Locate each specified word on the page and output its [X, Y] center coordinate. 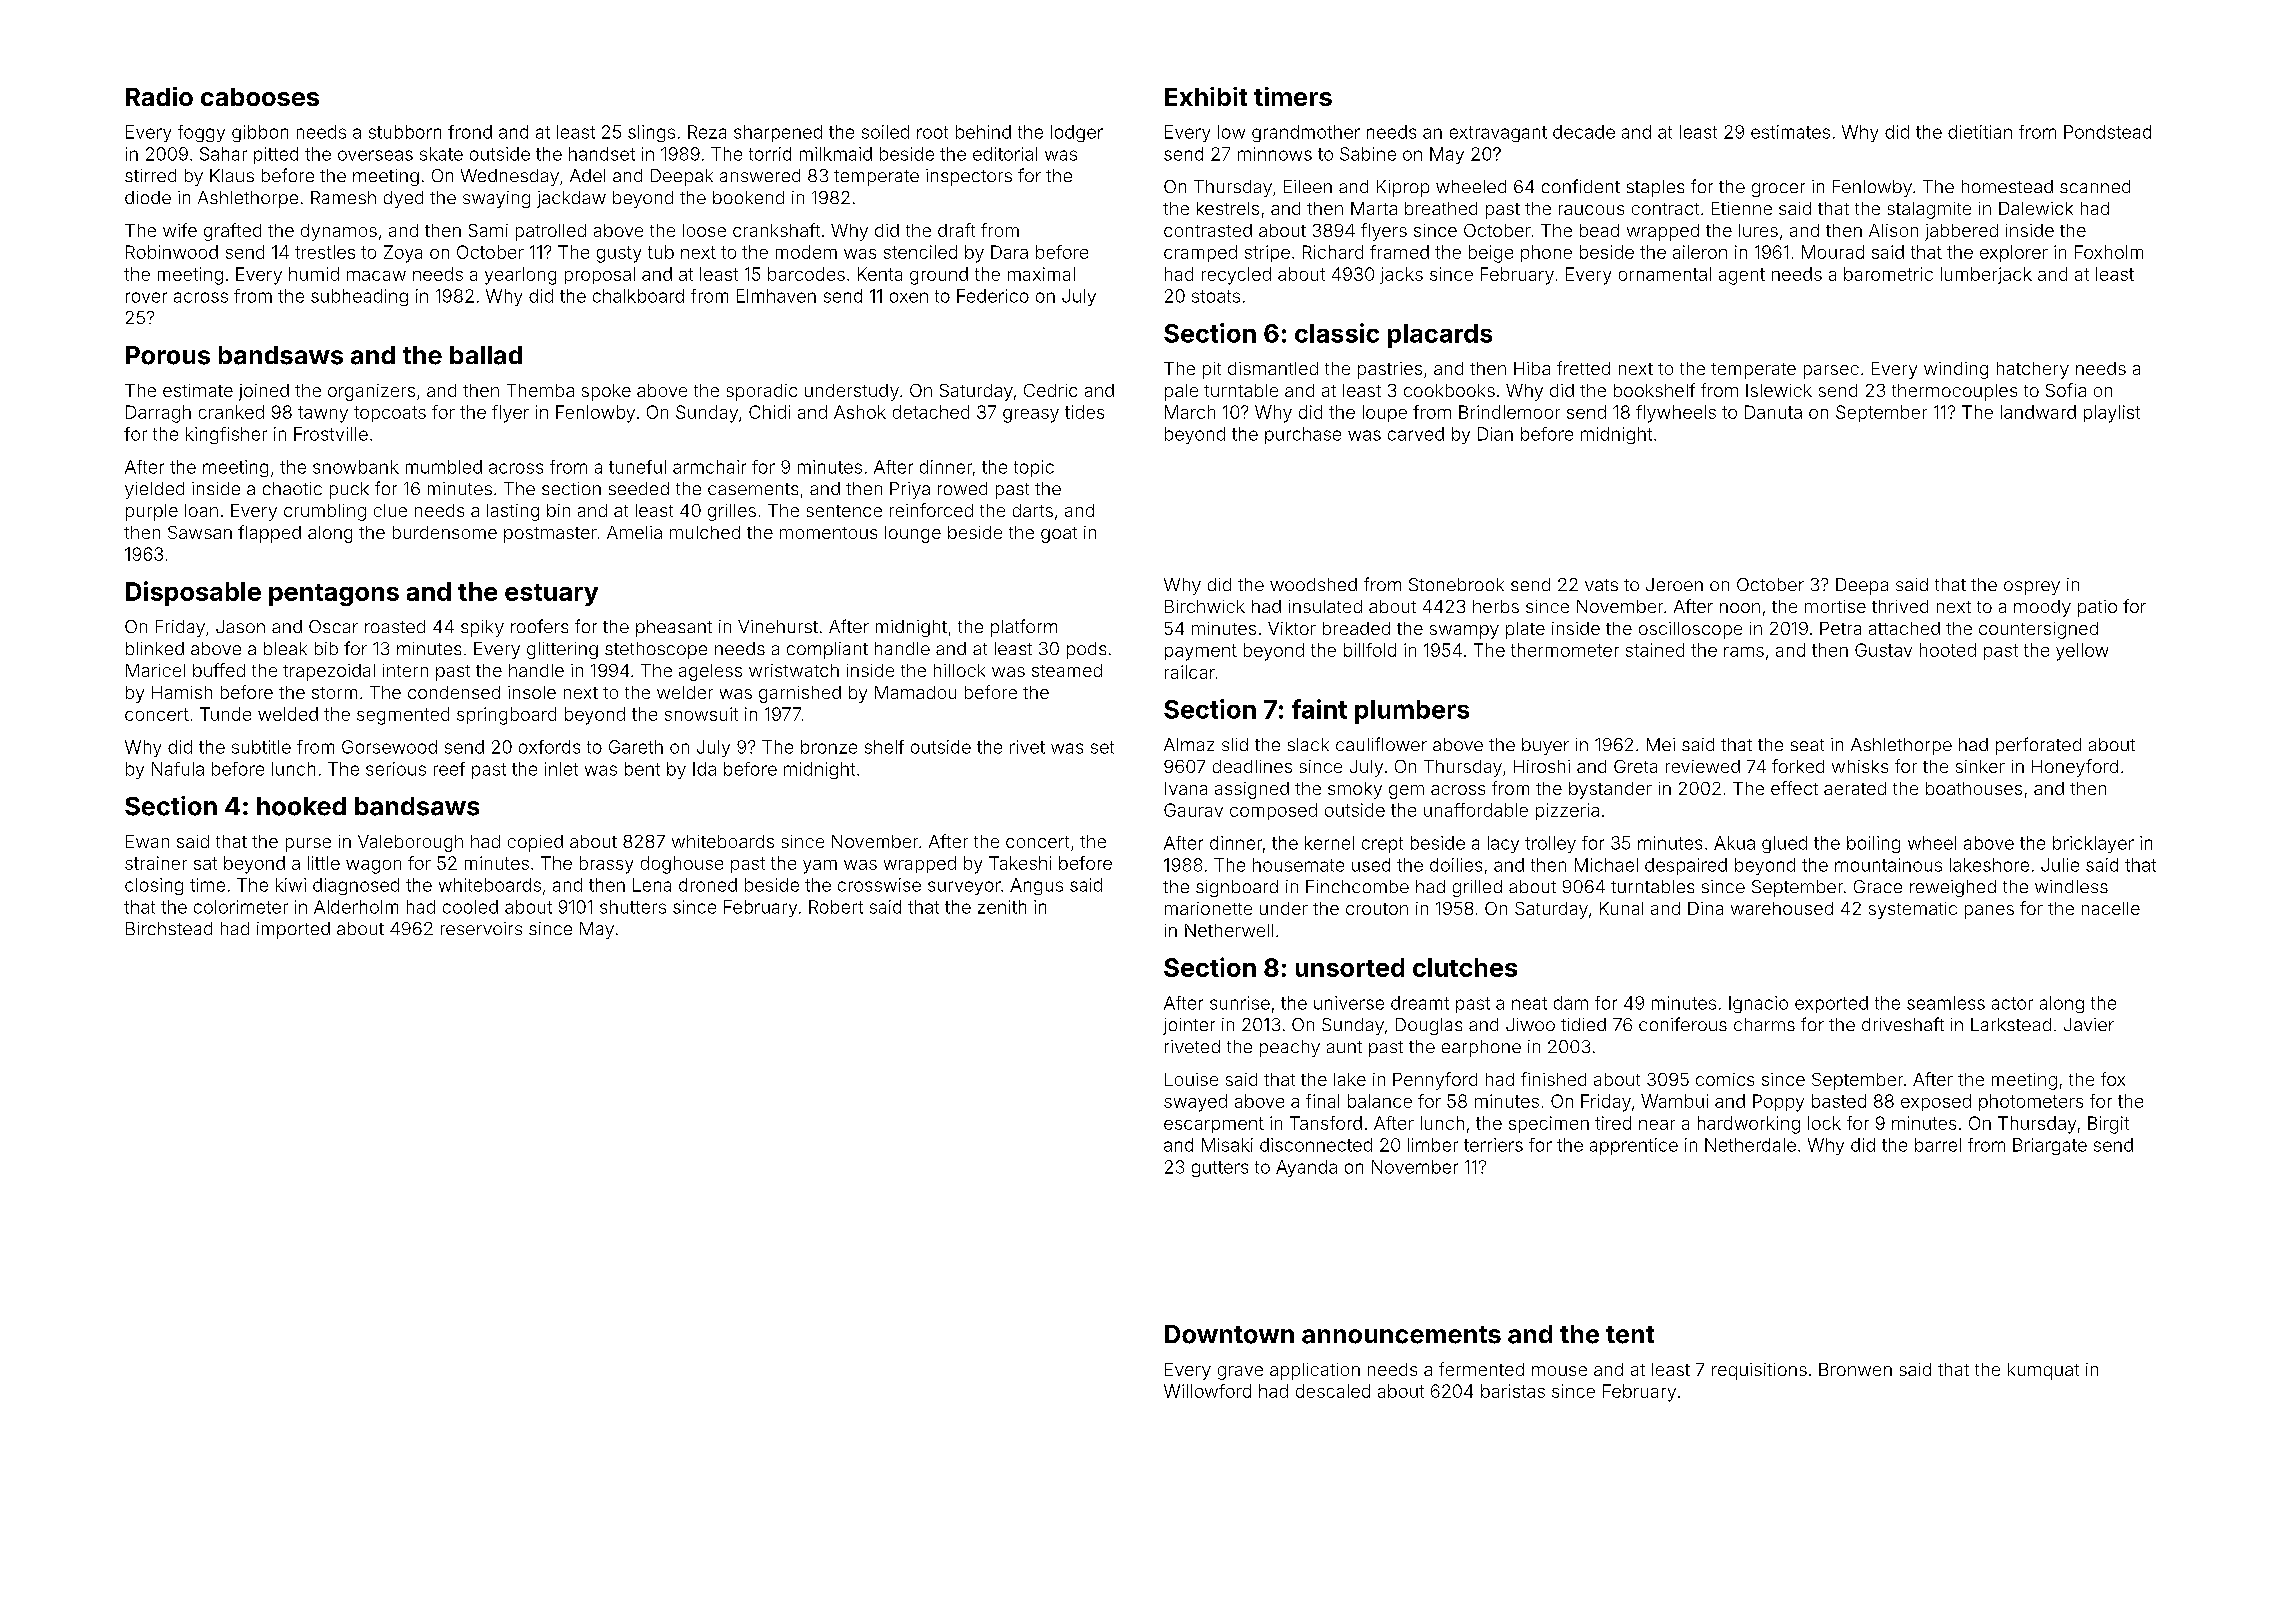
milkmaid [836, 154]
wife [180, 230]
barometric [1888, 274]
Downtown [1229, 1334]
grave [1240, 1373]
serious [396, 769]
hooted [1948, 650]
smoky [1355, 790]
